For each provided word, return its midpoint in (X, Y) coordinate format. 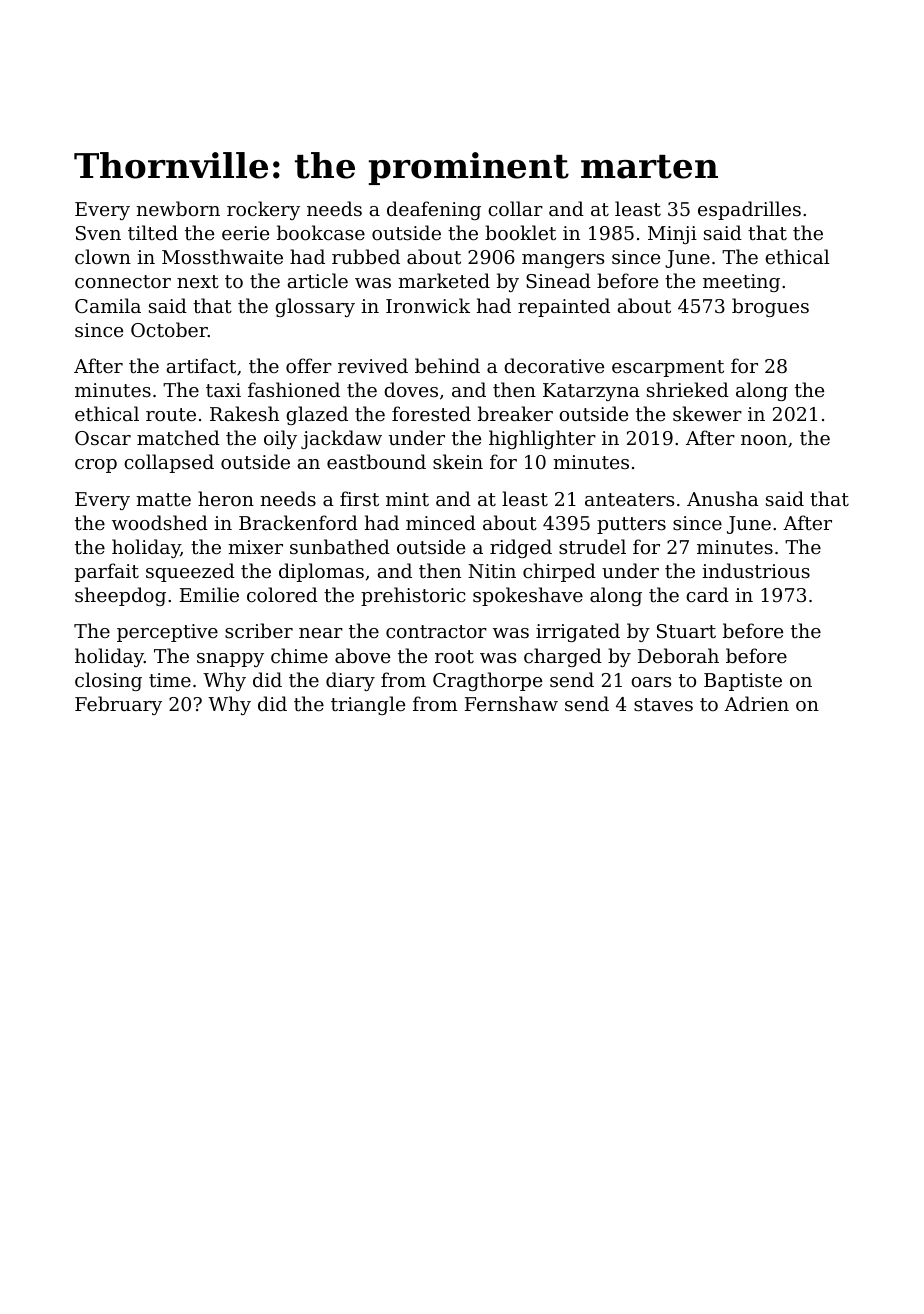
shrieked (688, 389)
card (707, 594)
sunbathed (340, 546)
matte (163, 499)
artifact (201, 365)
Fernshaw (511, 703)
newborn (178, 208)
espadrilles (749, 210)
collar (515, 208)
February (118, 705)
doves (411, 389)
